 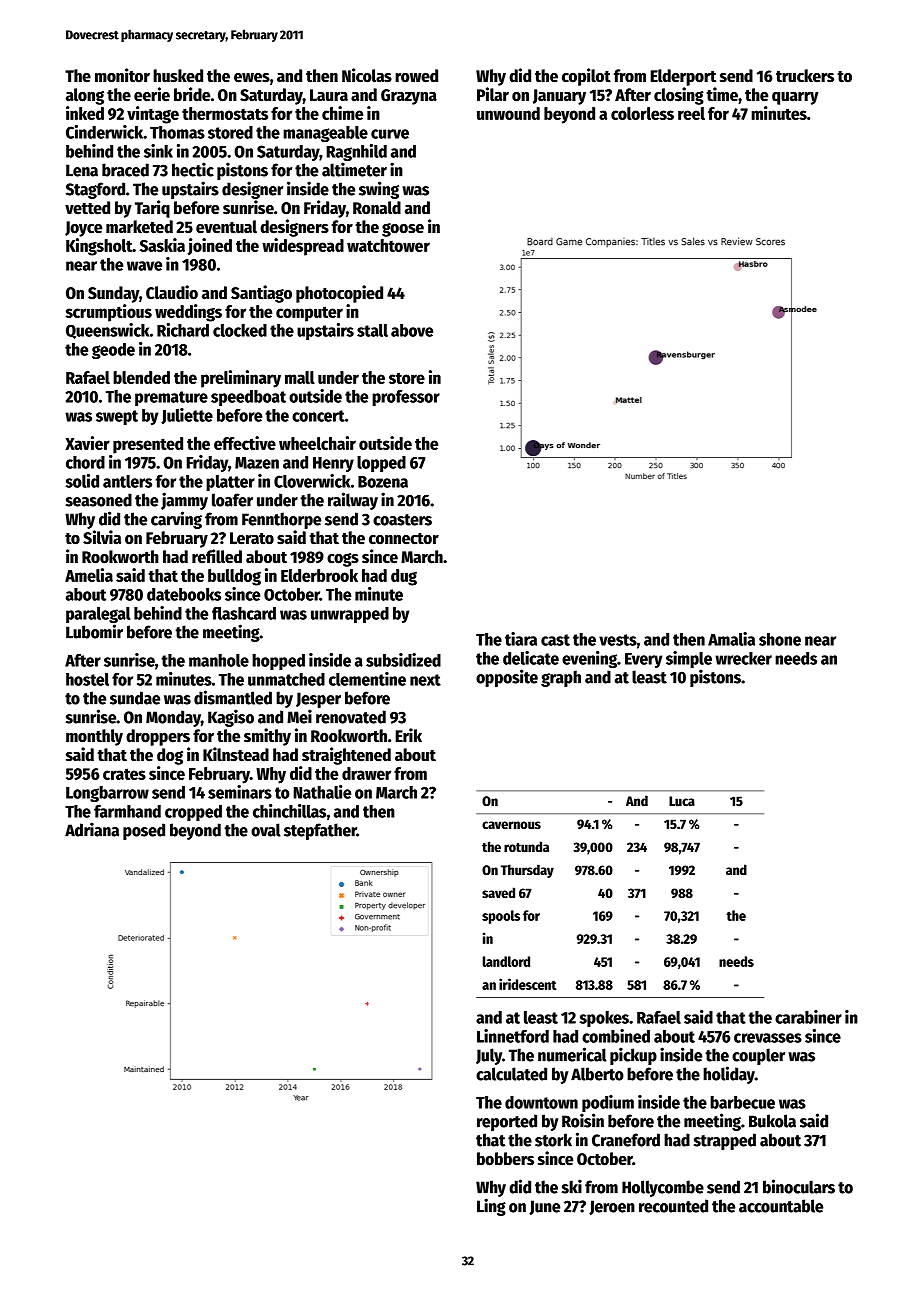 I want to click on recounted, so click(x=673, y=1206).
